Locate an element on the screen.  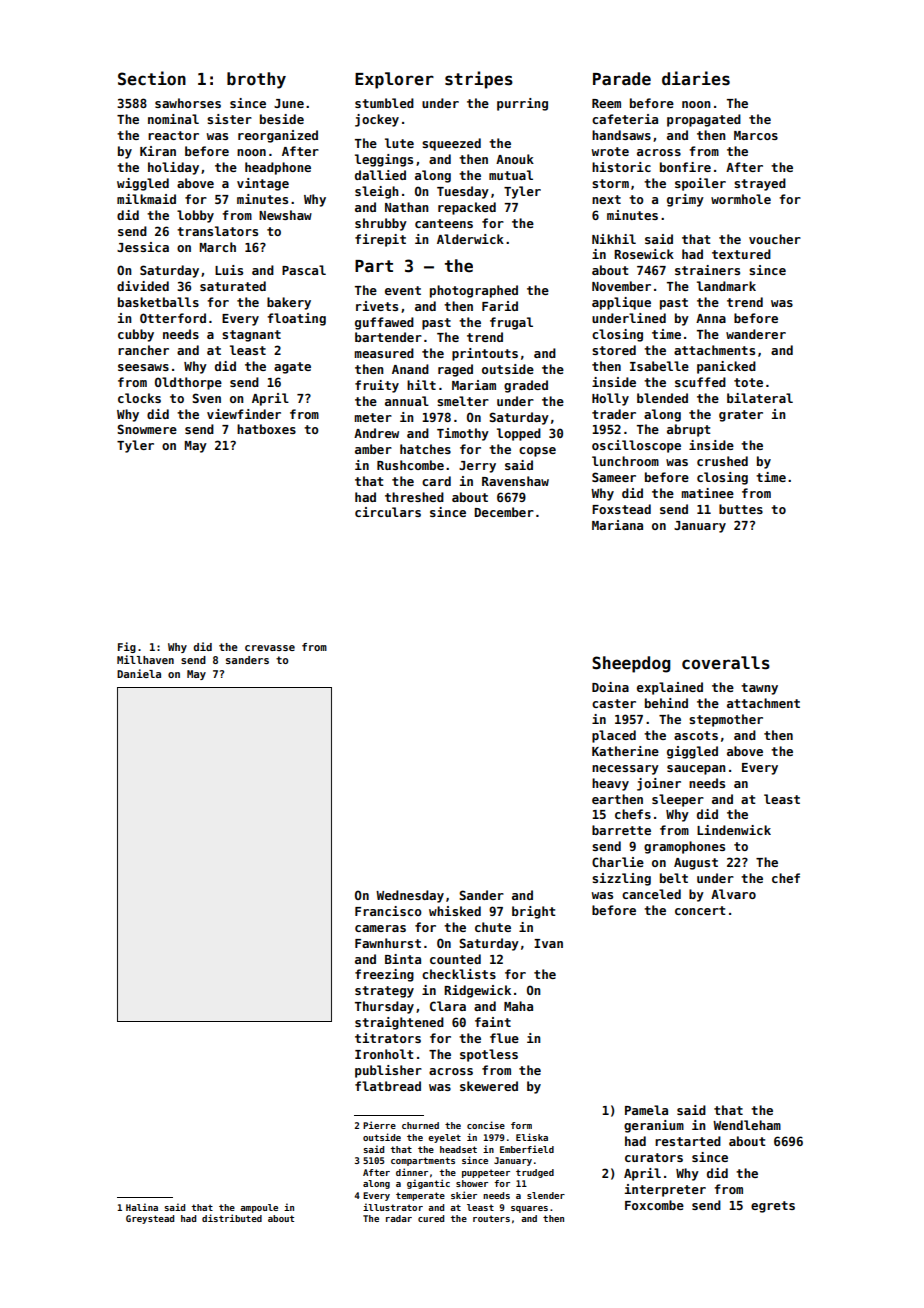
purring is located at coordinates (522, 104).
